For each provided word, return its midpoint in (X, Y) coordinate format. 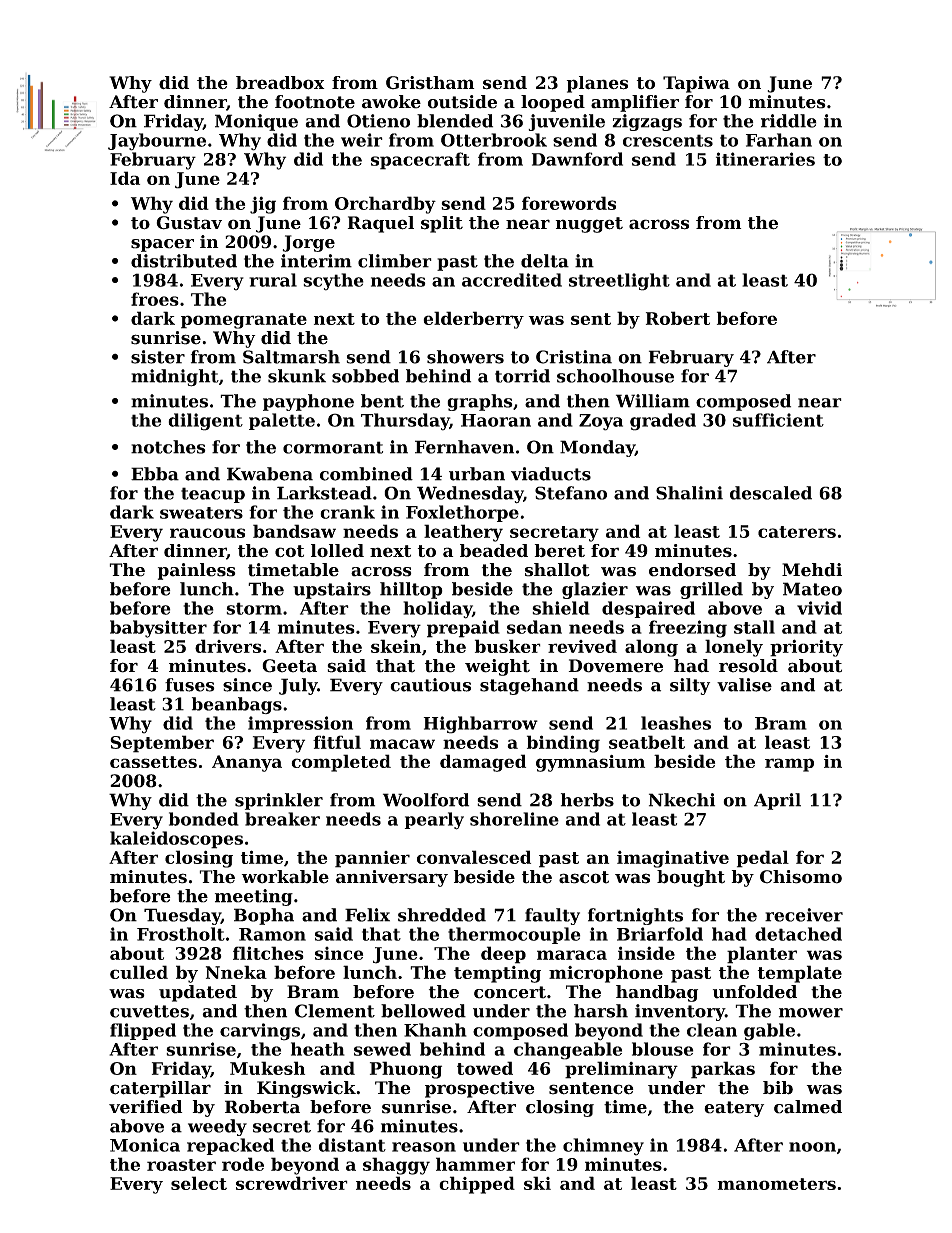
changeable (568, 1051)
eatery (734, 1109)
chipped (477, 1185)
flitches (268, 953)
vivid (819, 608)
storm (254, 608)
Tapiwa (696, 84)
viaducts (551, 474)
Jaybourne (157, 142)
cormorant (333, 447)
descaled (771, 493)
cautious (430, 685)
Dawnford (577, 159)
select (199, 1183)
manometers (776, 1184)
